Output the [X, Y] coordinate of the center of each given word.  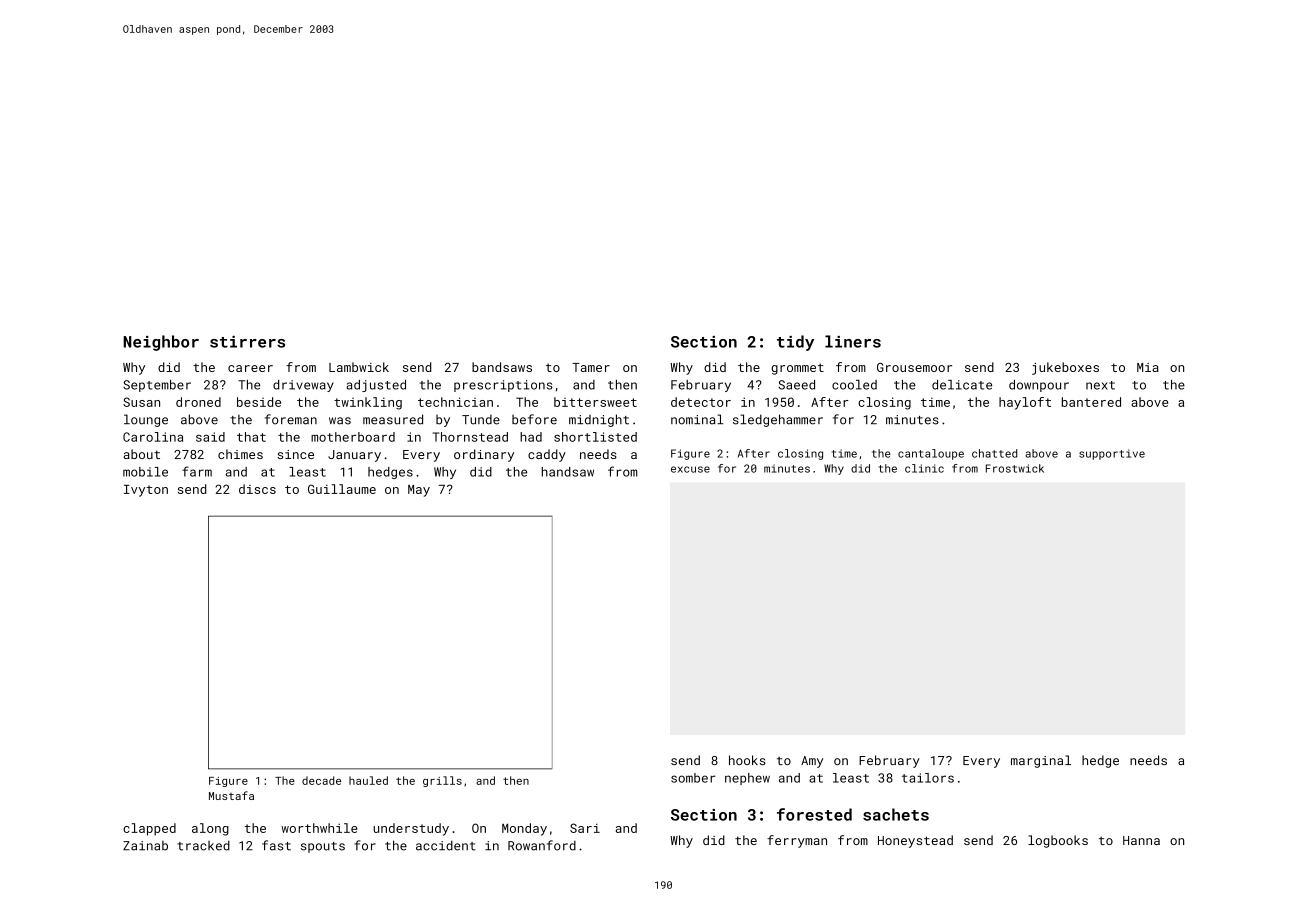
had [531, 437]
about [142, 454]
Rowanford [542, 845]
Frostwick [1015, 468]
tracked [203, 845]
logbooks [1058, 841]
